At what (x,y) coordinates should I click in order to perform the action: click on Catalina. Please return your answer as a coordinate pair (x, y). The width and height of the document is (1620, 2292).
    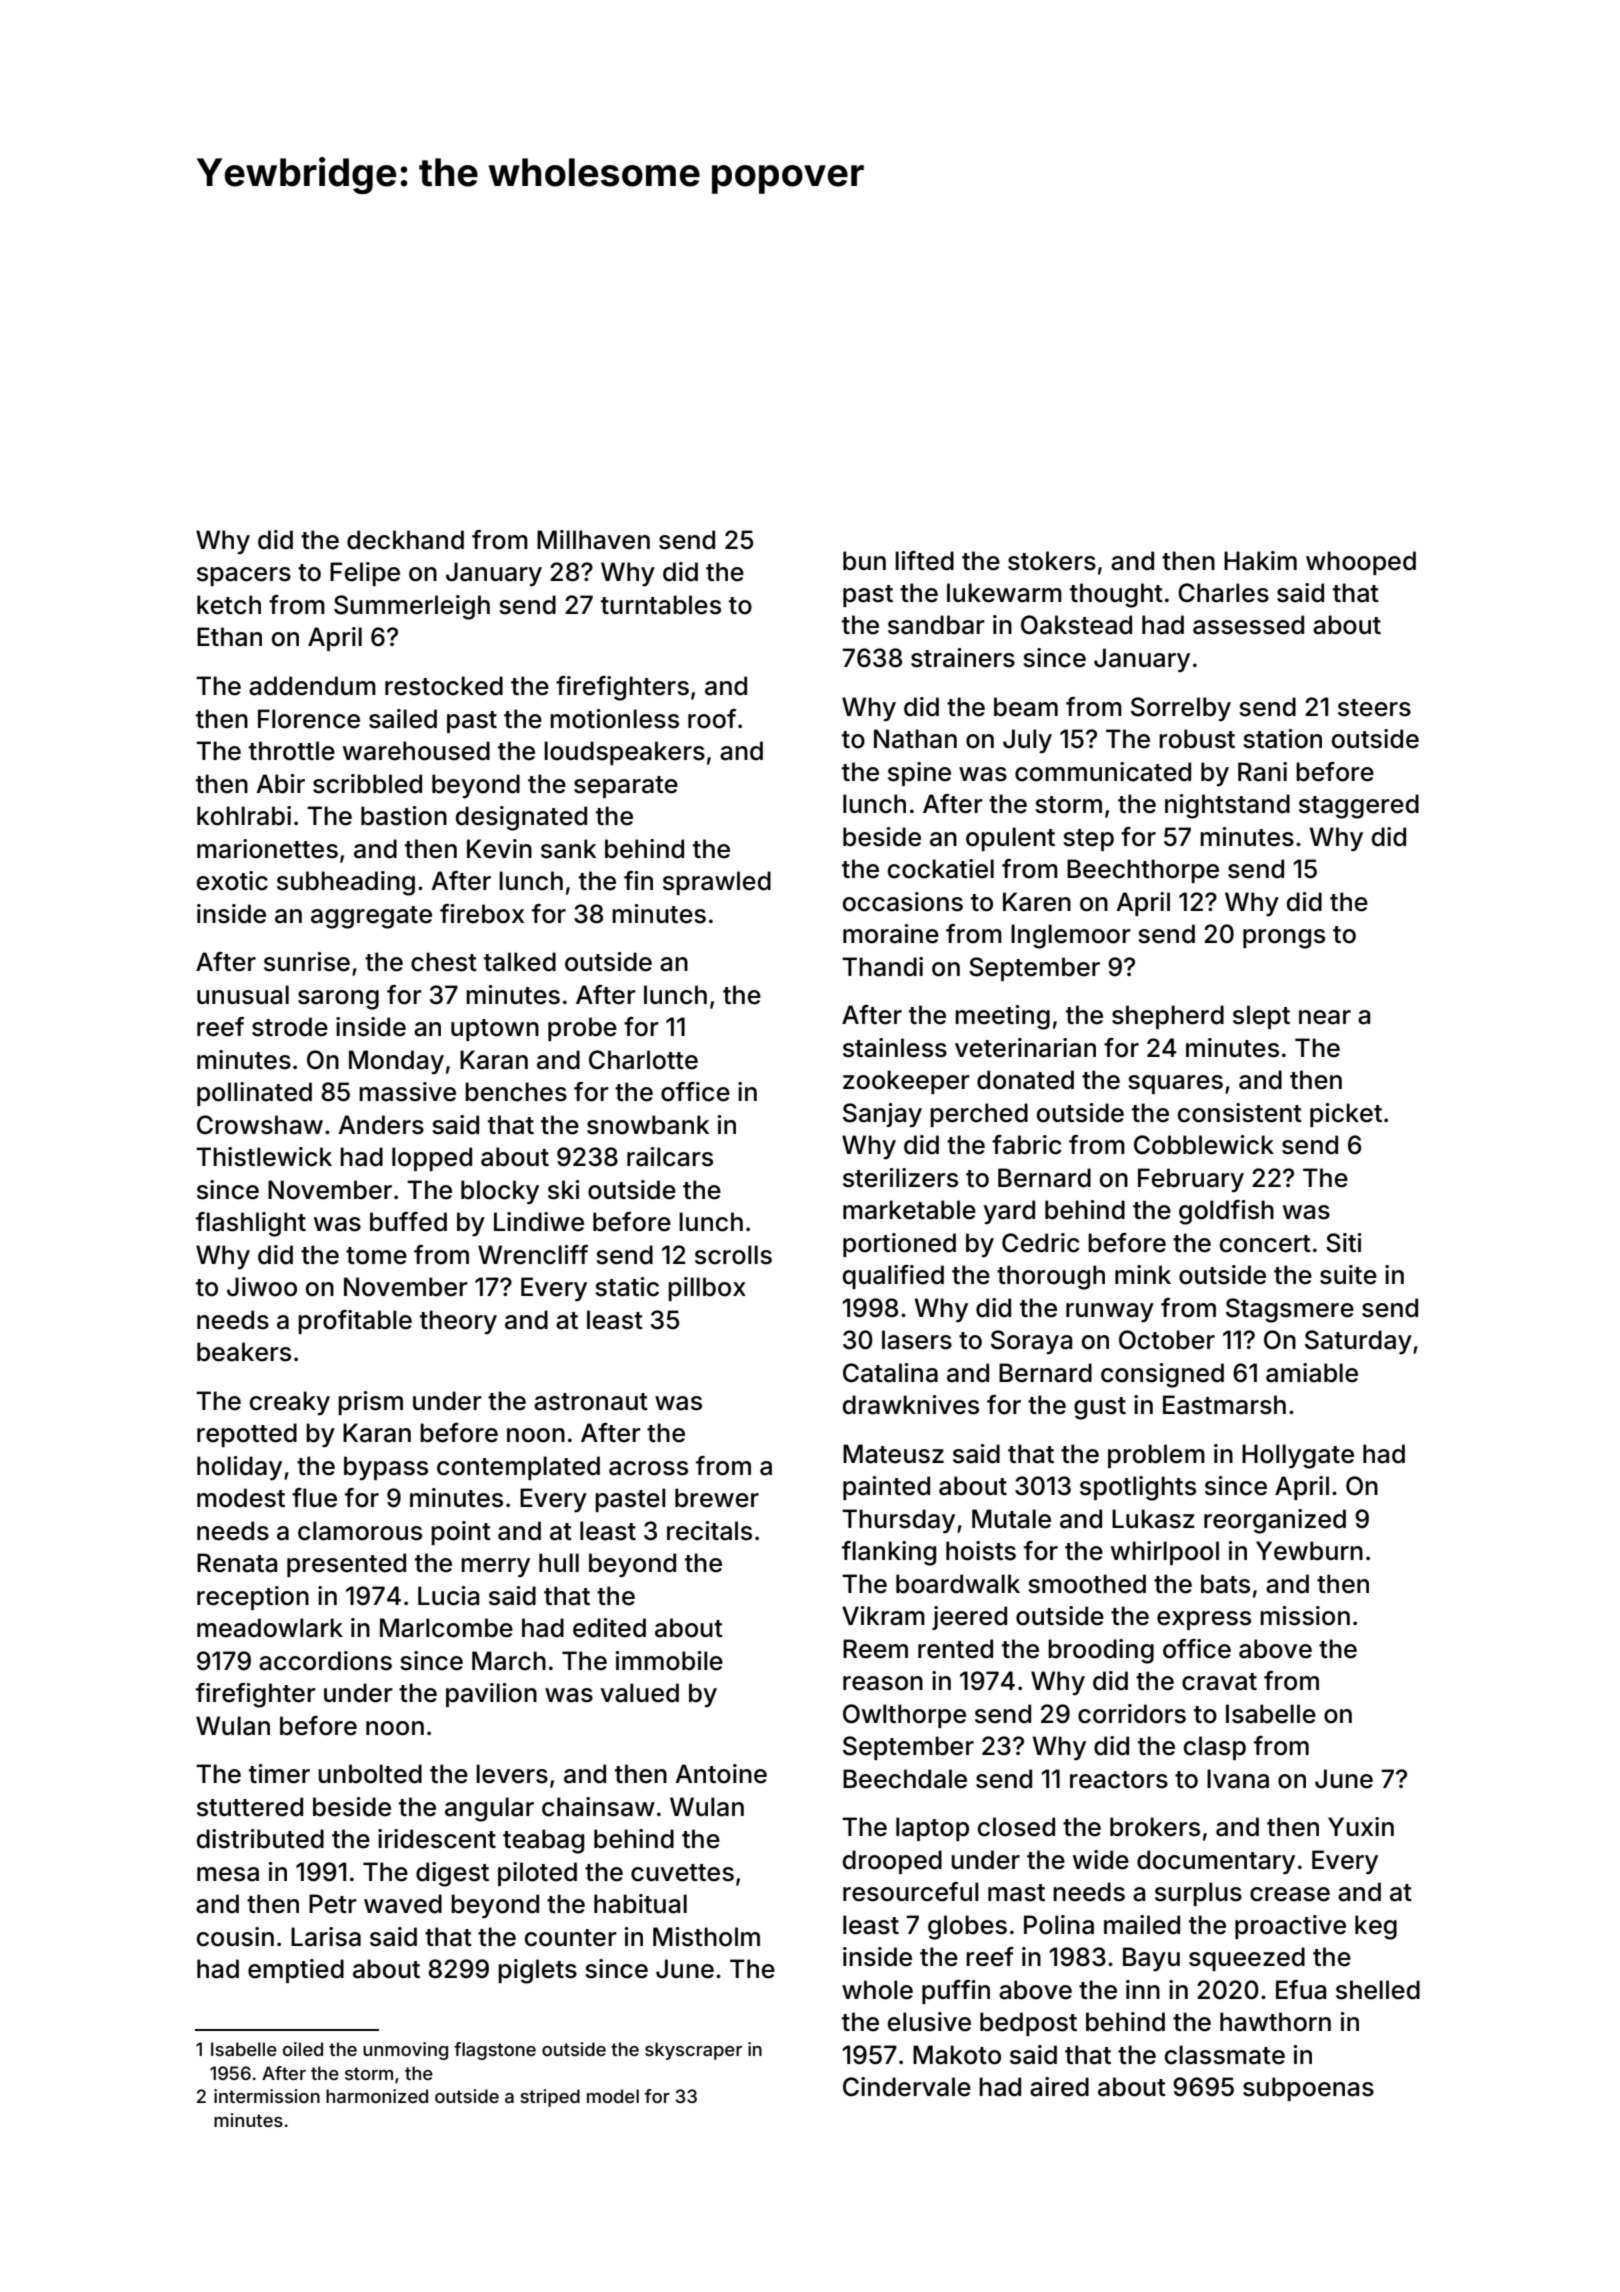
    Looking at the image, I should click on (890, 1373).
